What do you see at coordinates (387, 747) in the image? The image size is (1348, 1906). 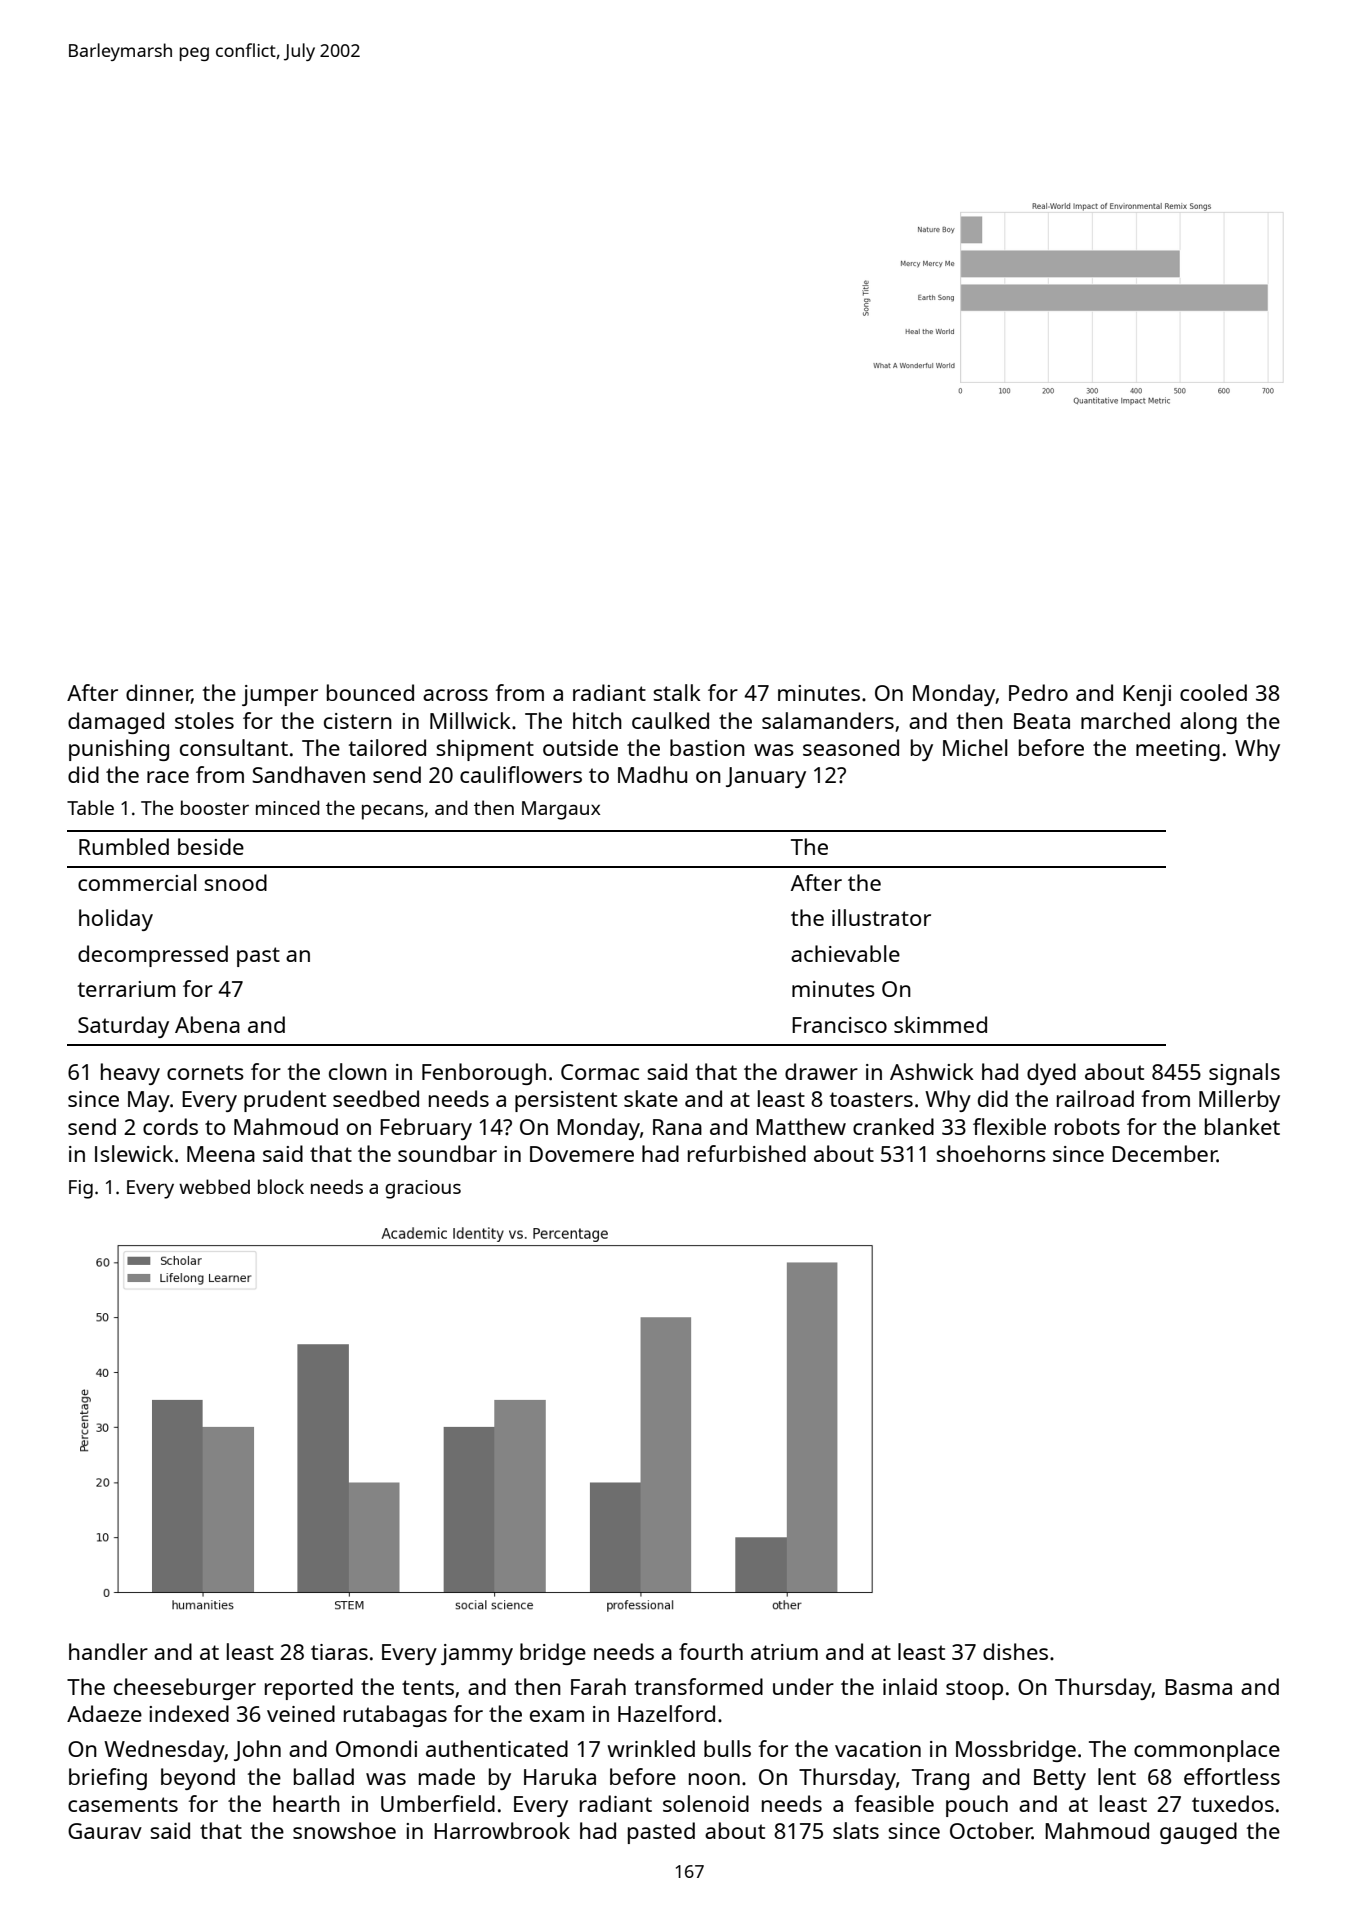 I see `tailored` at bounding box center [387, 747].
